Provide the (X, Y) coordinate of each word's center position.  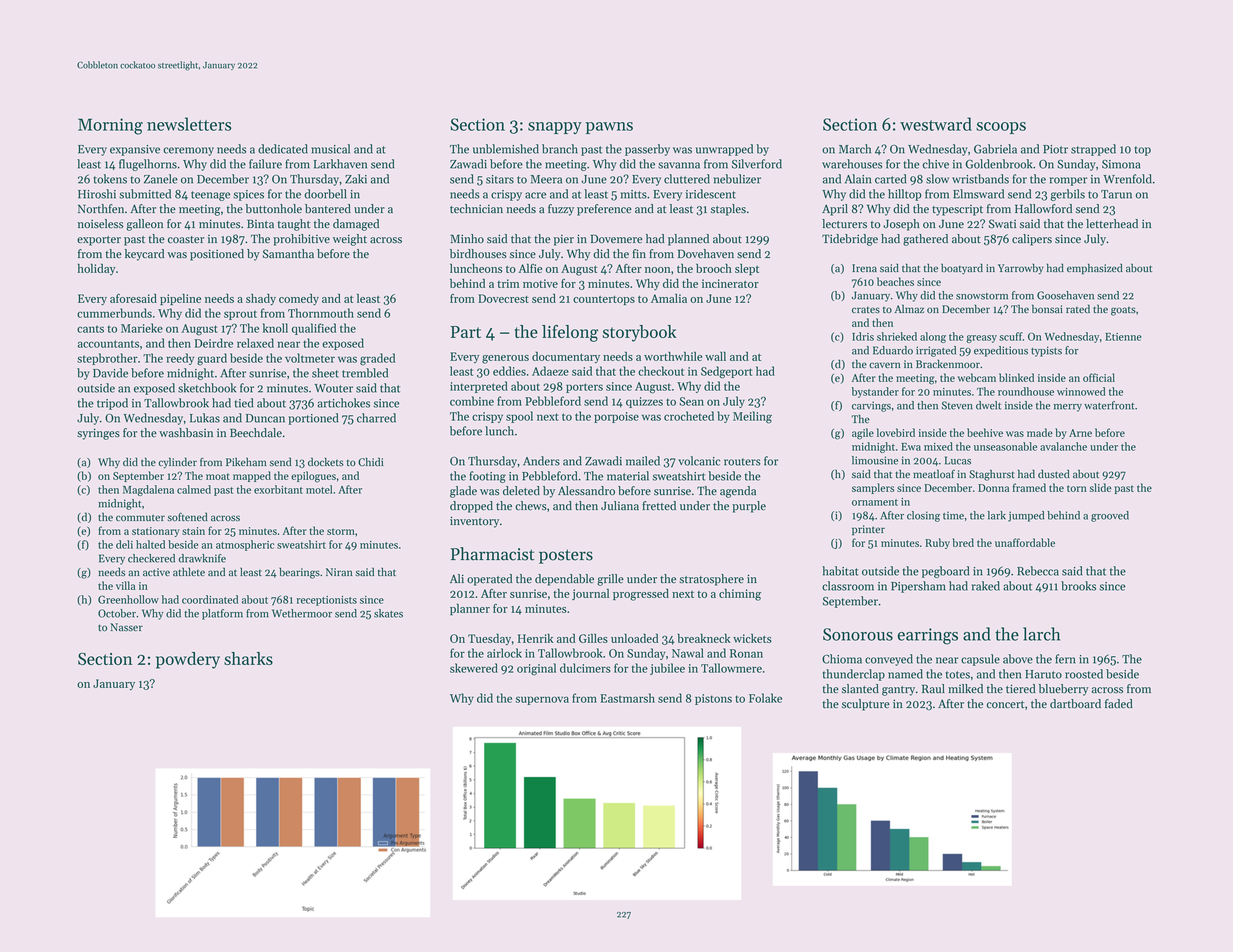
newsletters (189, 124)
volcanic (699, 461)
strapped (1093, 150)
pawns (609, 128)
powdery (188, 660)
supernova (542, 700)
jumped (1026, 516)
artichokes (344, 403)
